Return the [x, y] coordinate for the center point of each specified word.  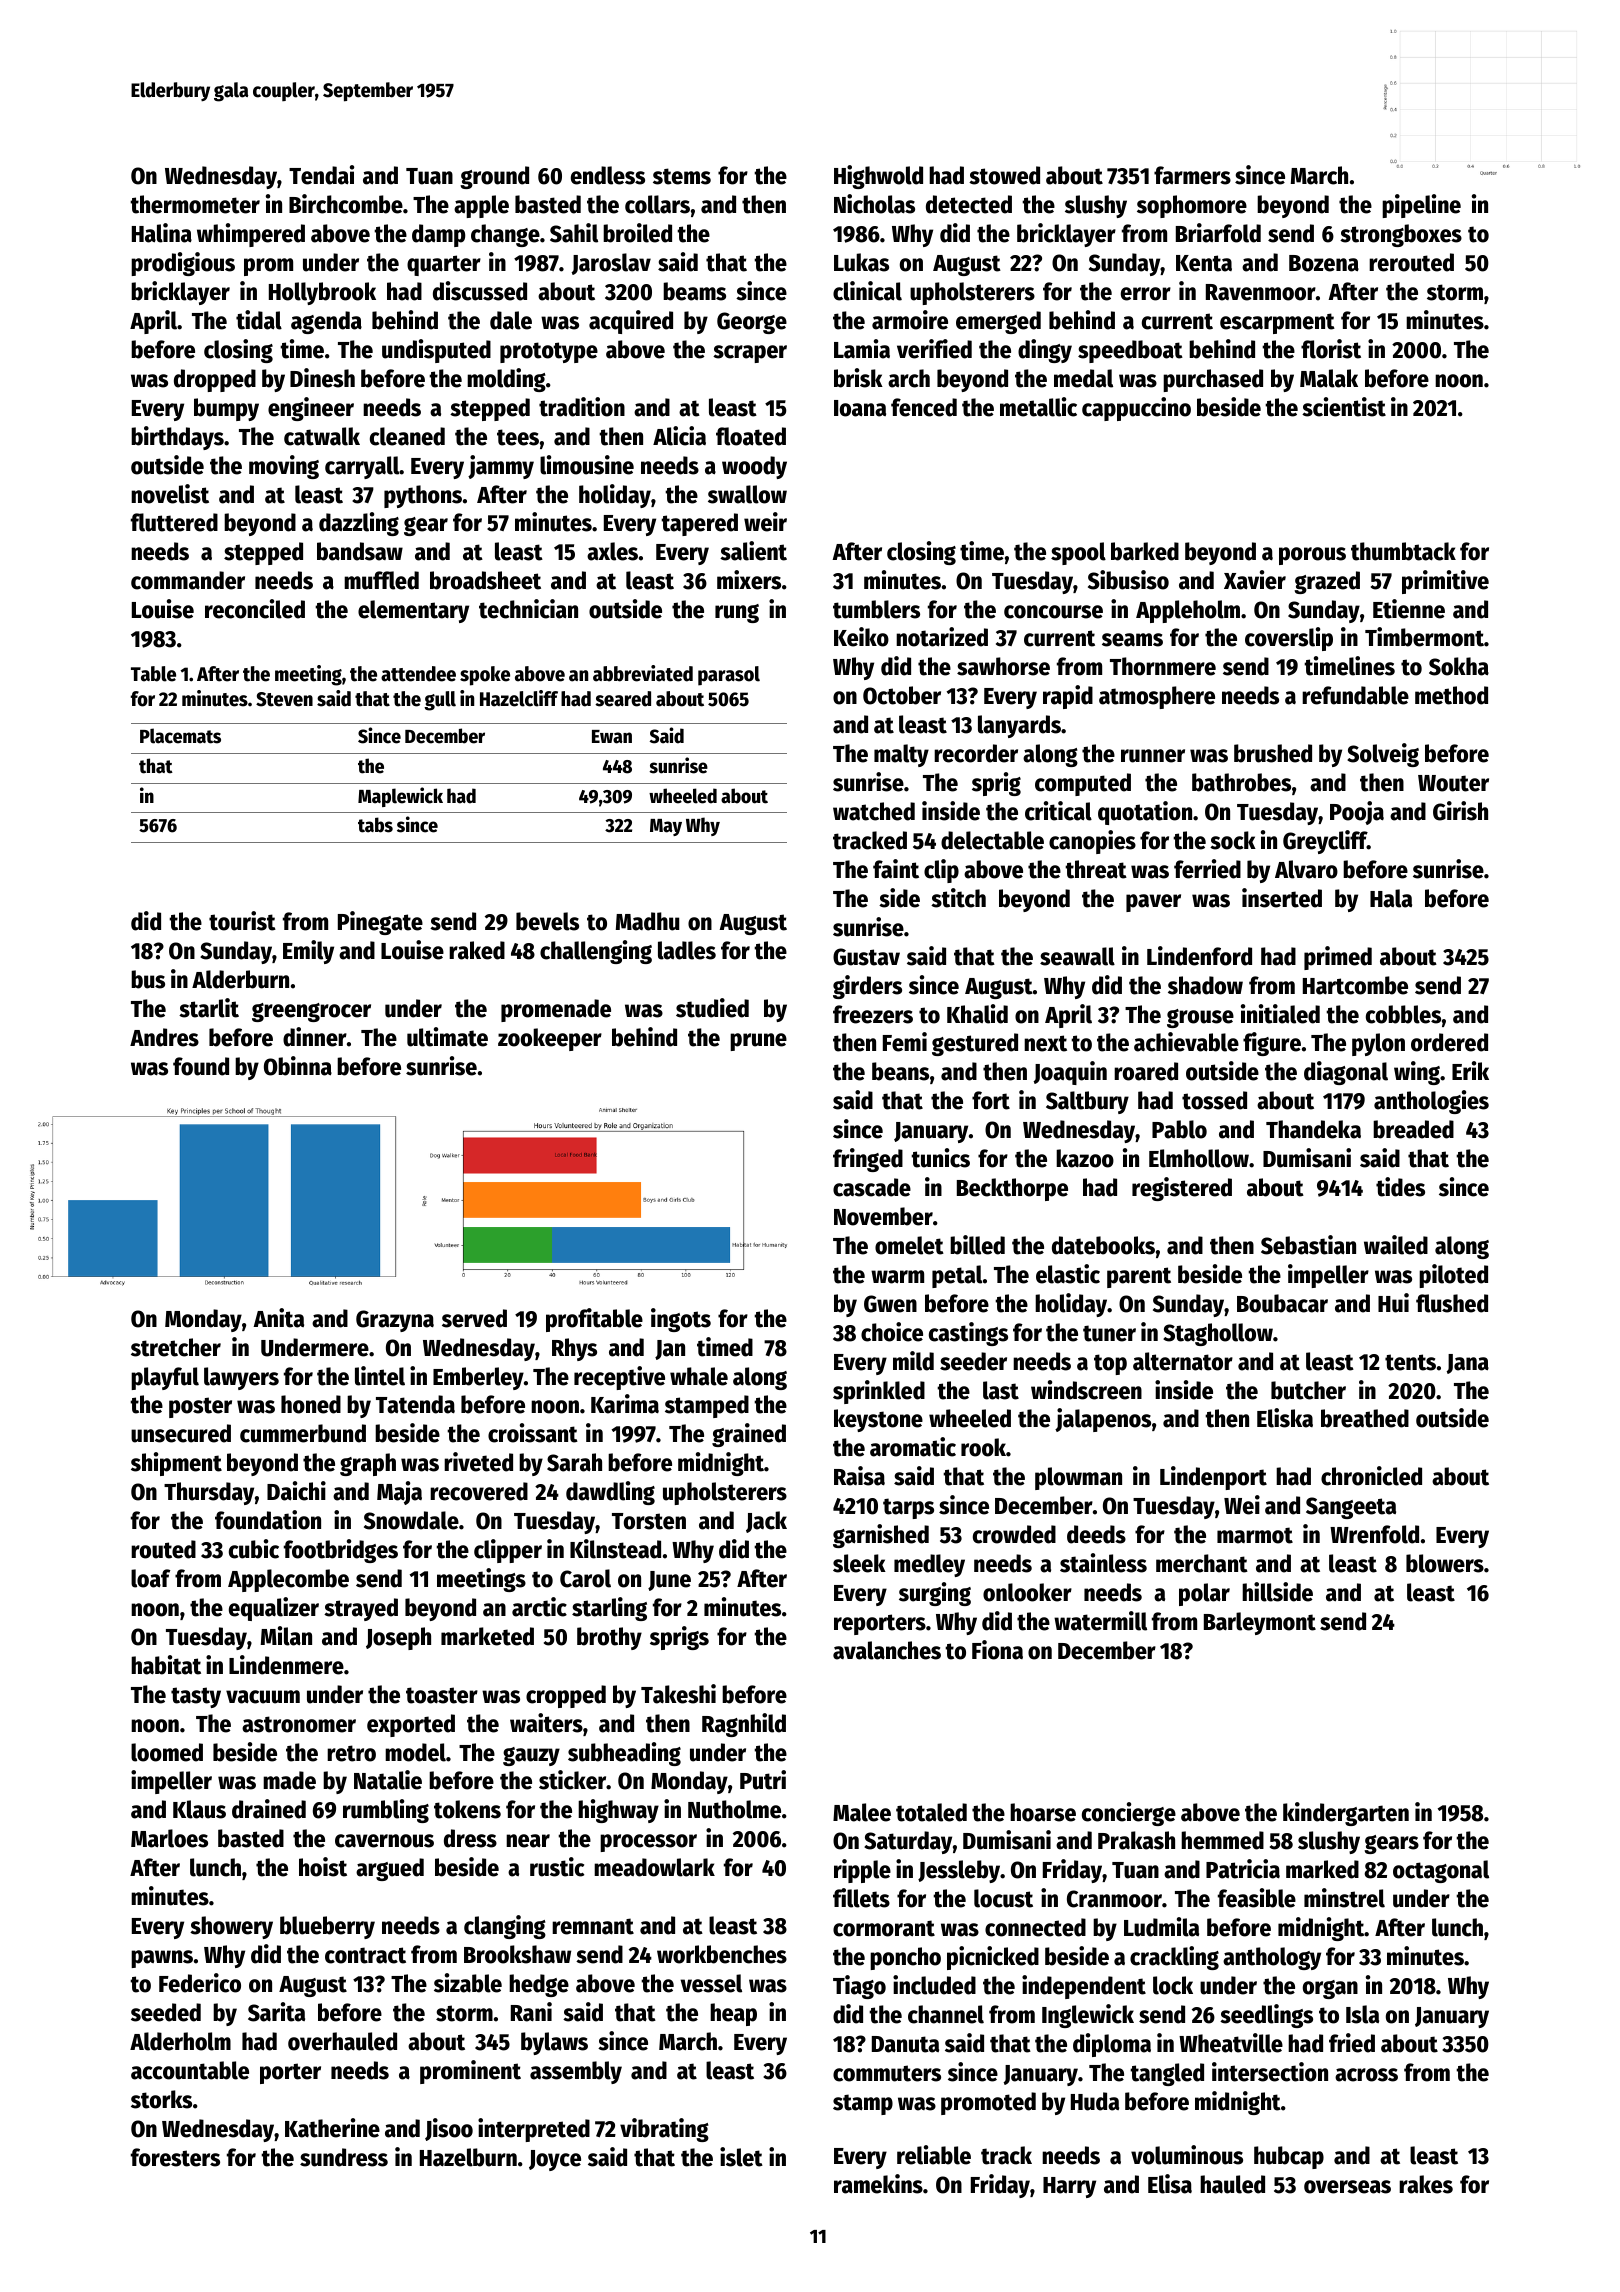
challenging [596, 952]
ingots [681, 1320]
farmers [1192, 175]
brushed [1273, 753]
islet [741, 2157]
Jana [1467, 1364]
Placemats [180, 736]
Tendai [321, 175]
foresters [175, 2157]
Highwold [878, 177]
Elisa [1170, 2184]
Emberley [478, 1378]
